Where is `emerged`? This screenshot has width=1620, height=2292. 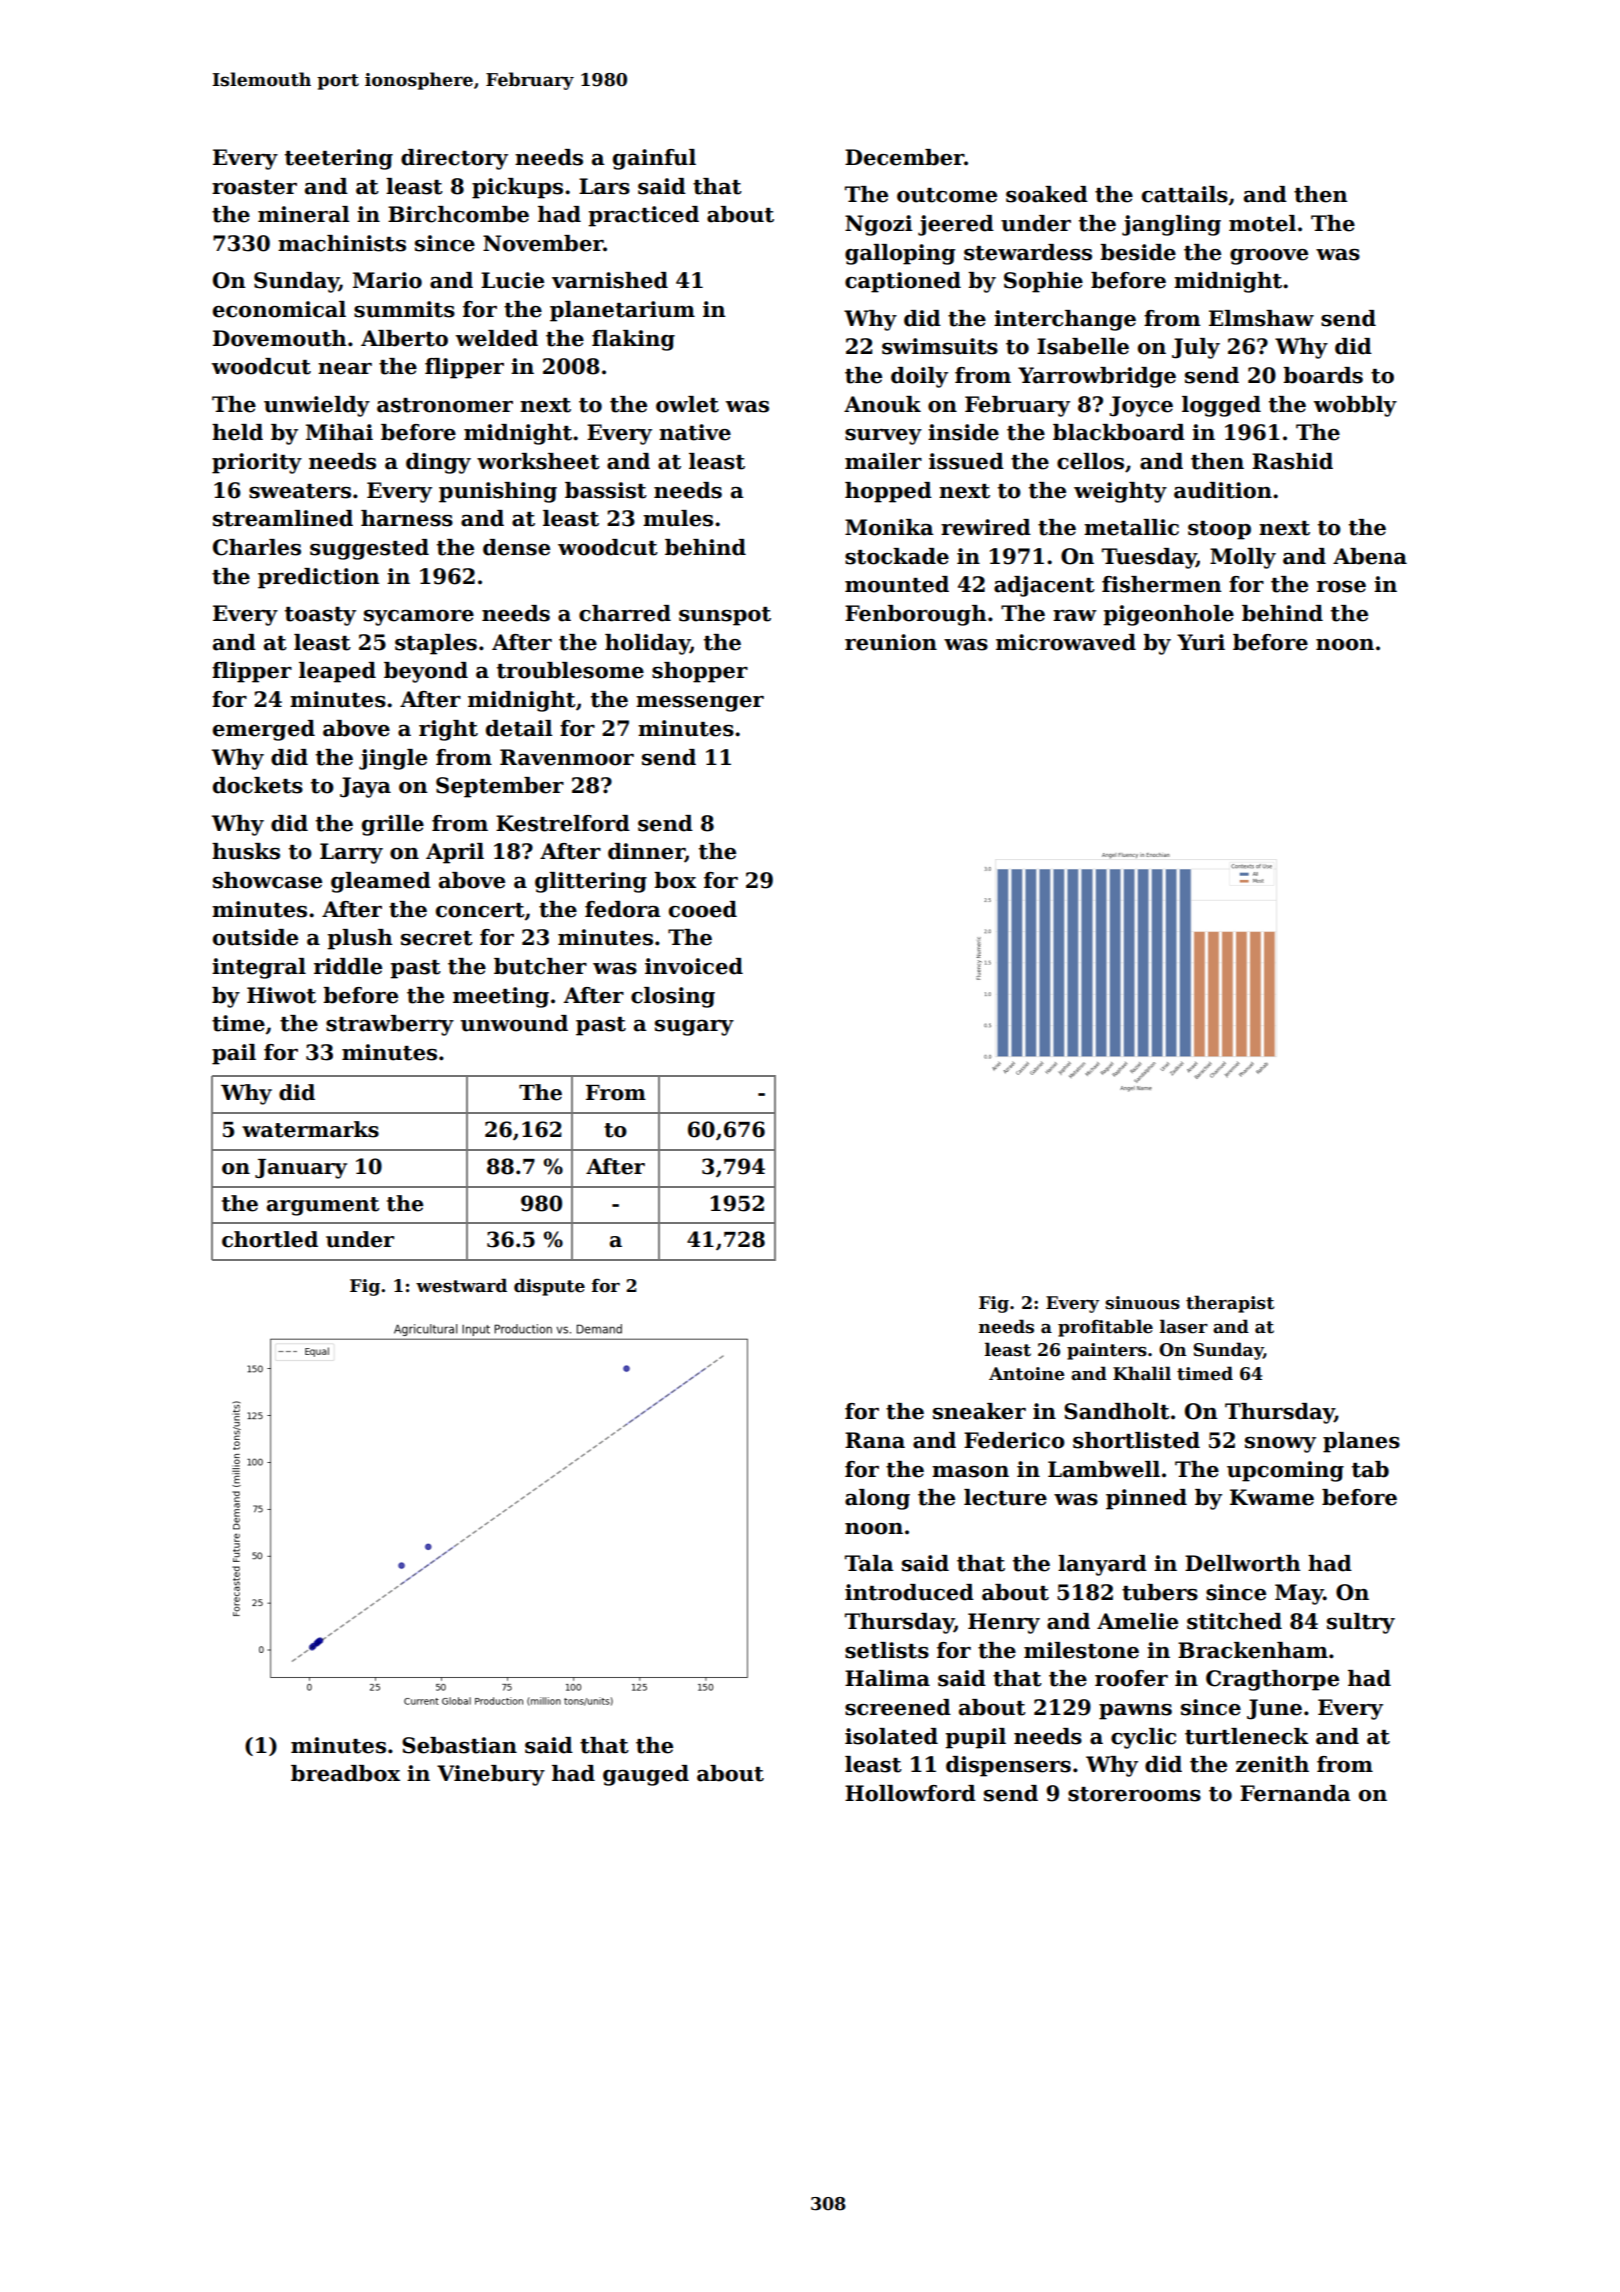
emerged is located at coordinates (264, 730).
